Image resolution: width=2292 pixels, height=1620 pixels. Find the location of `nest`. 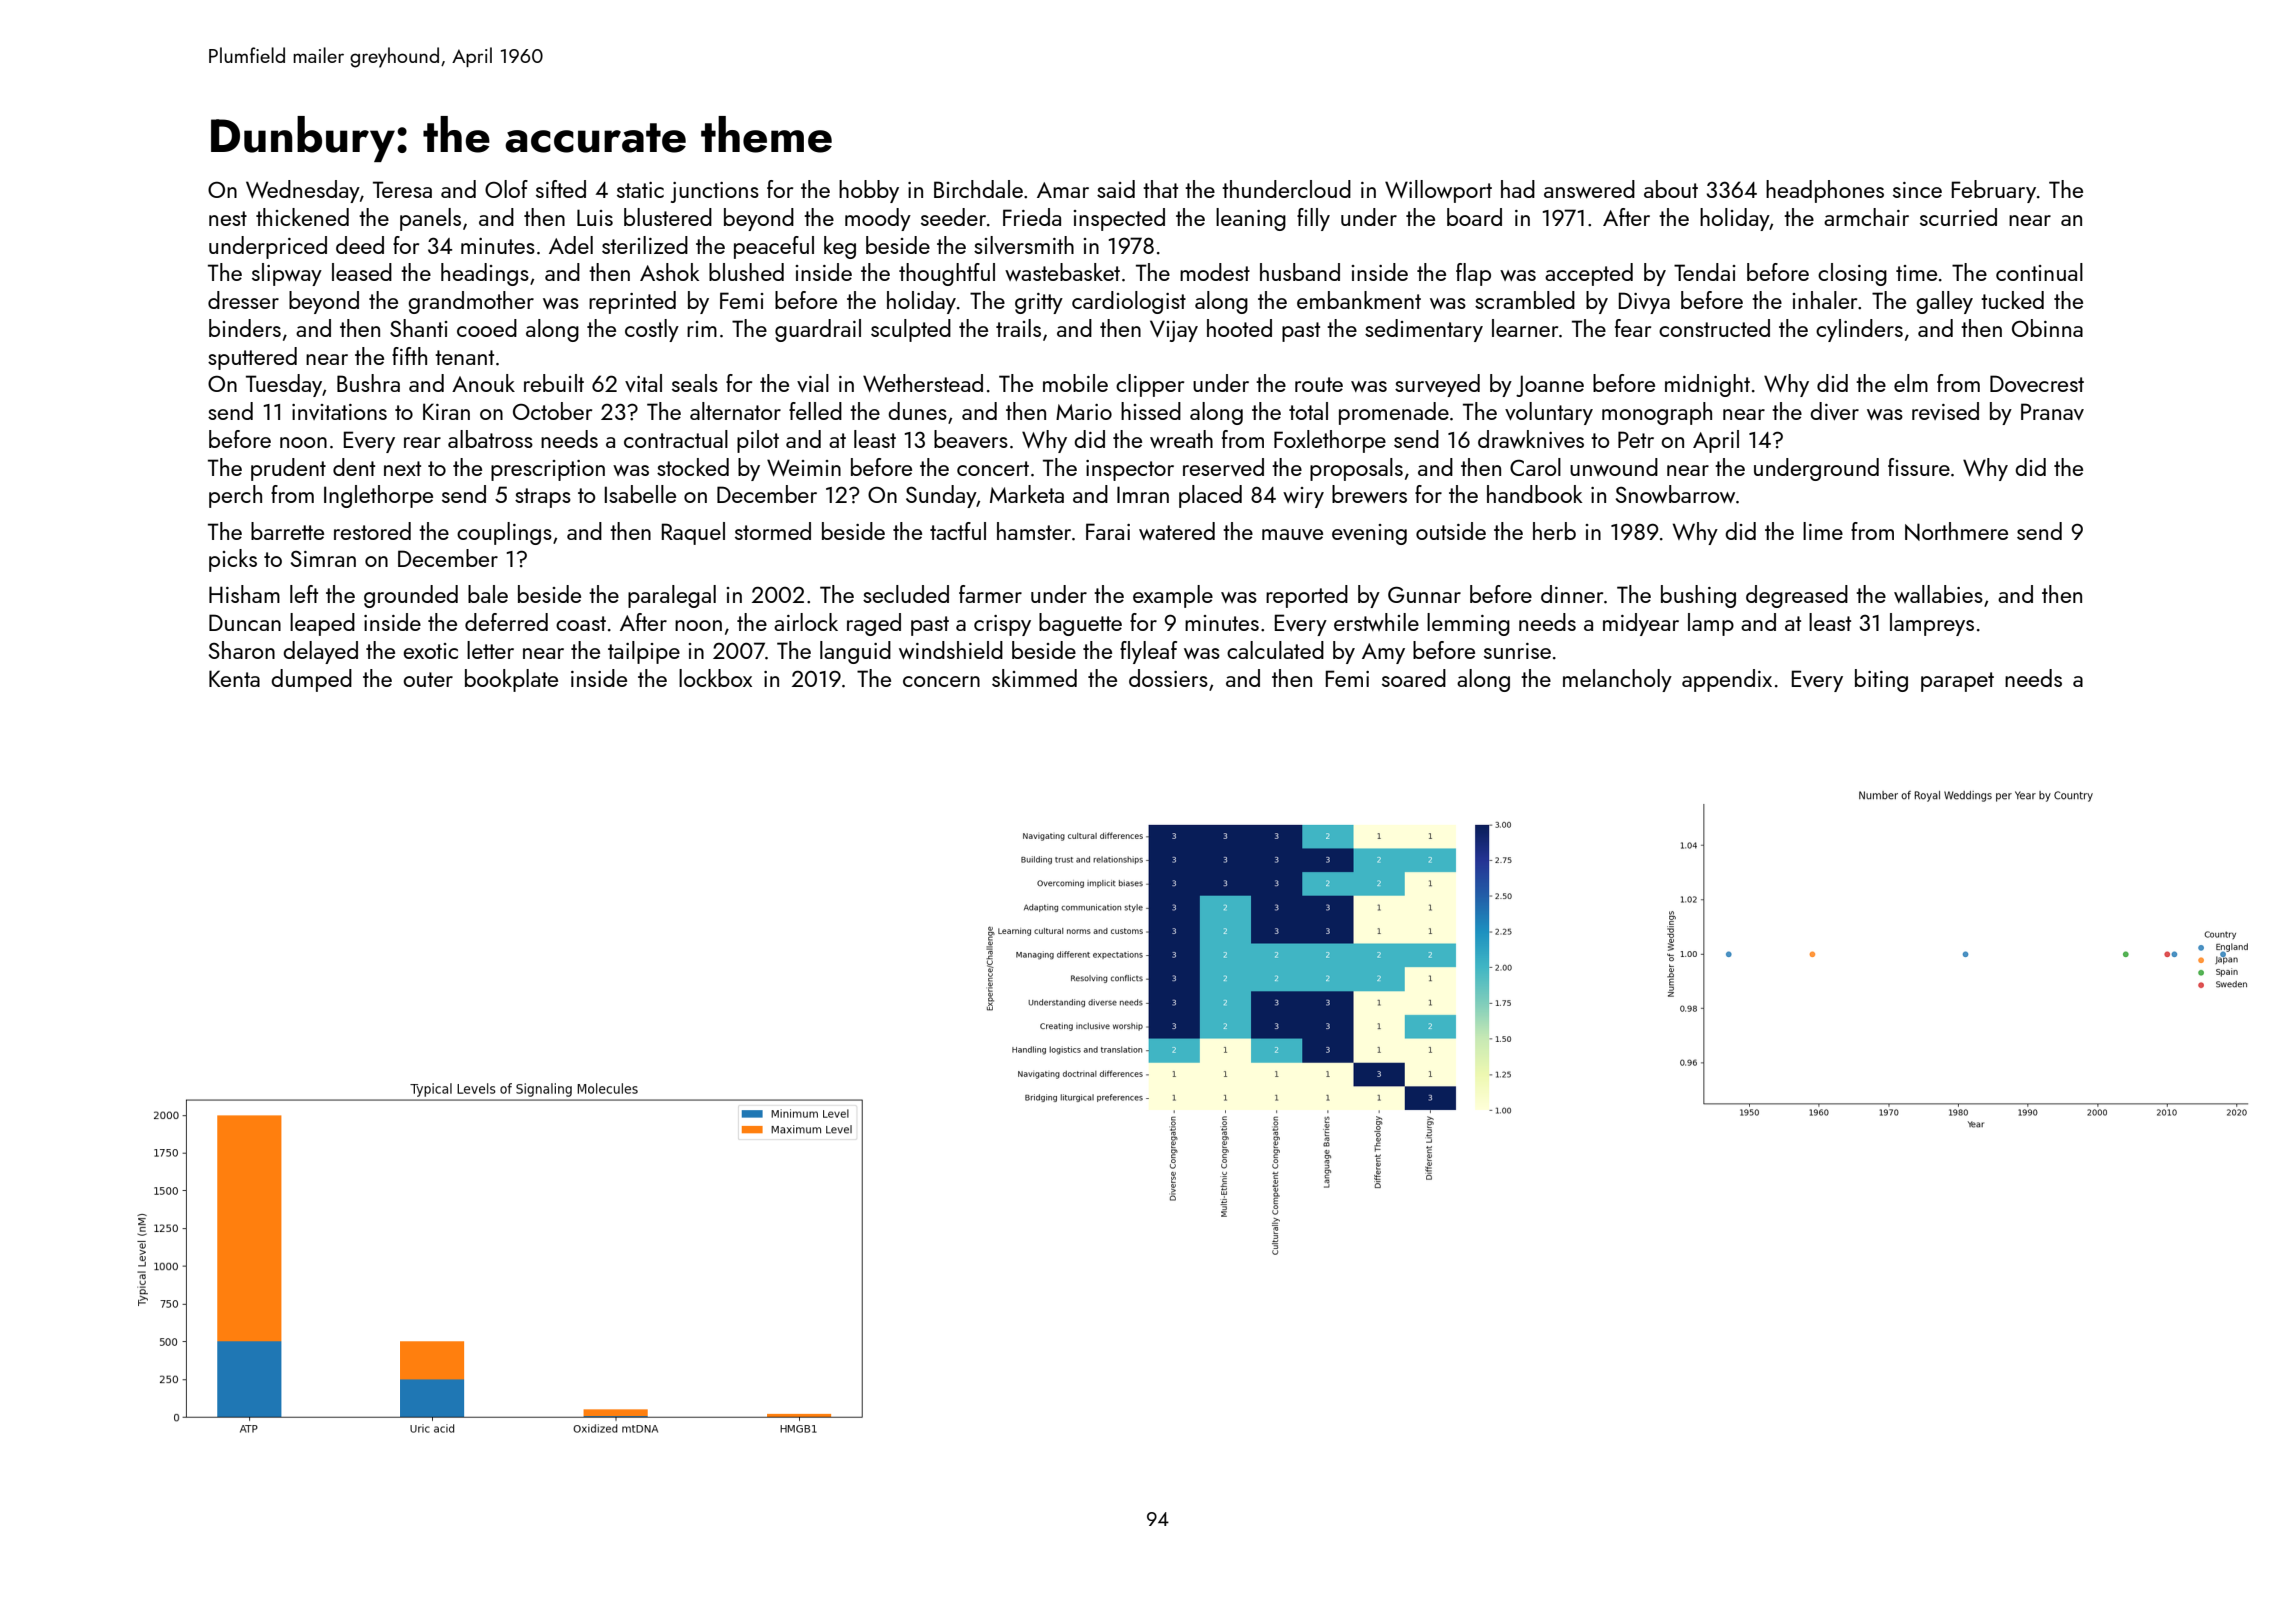

nest is located at coordinates (228, 218).
